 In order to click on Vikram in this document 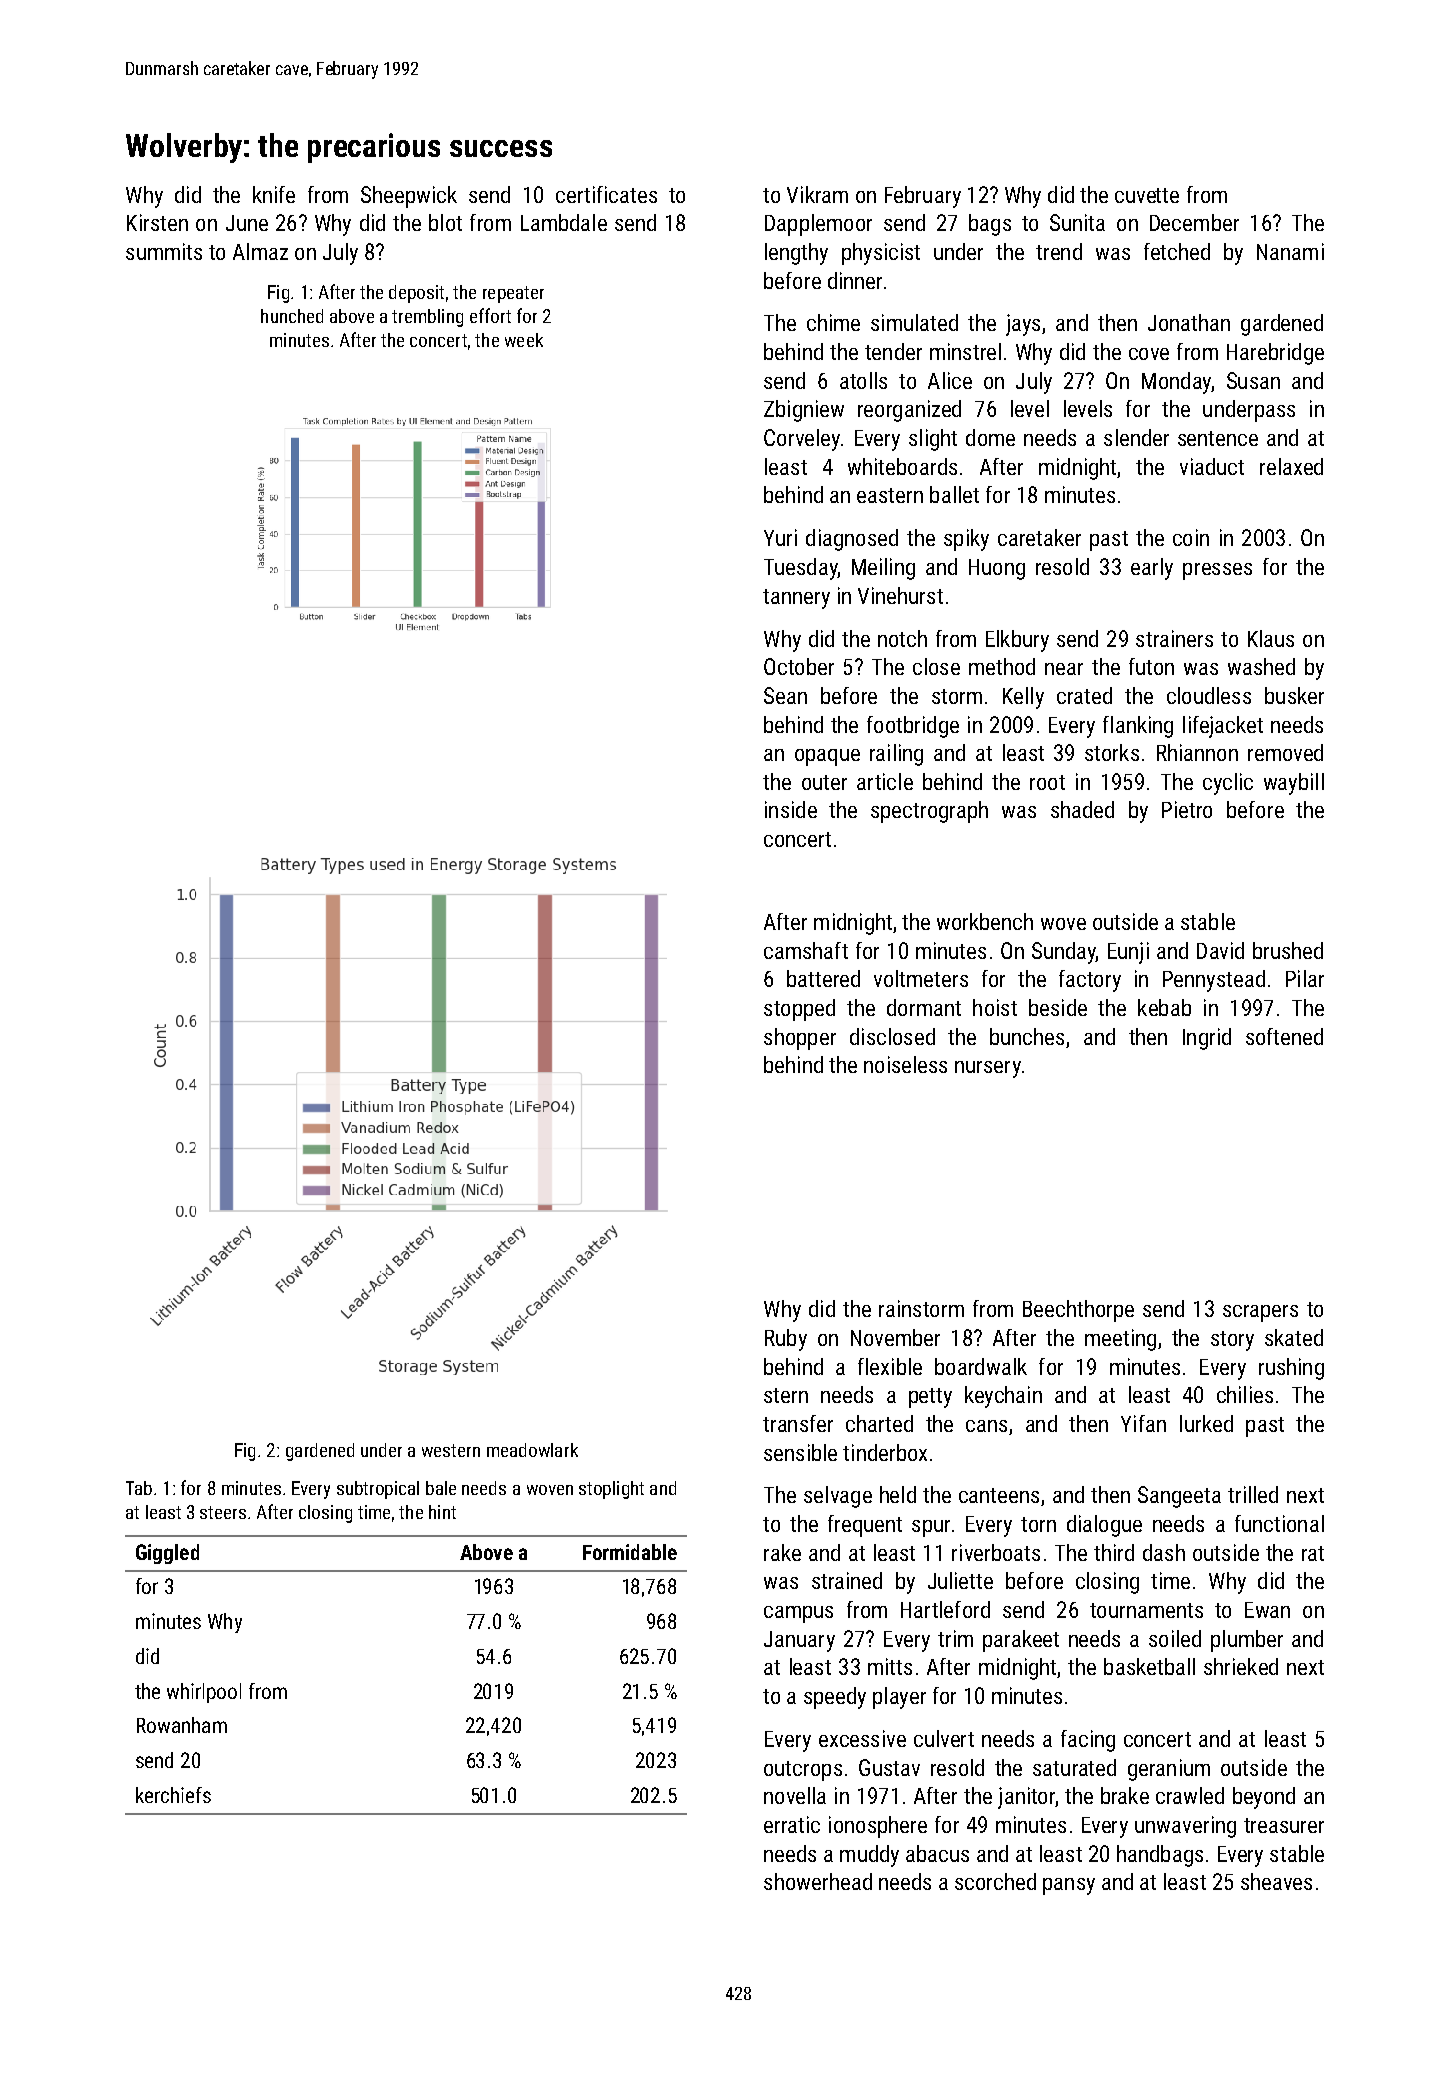, I will do `click(817, 194)`.
